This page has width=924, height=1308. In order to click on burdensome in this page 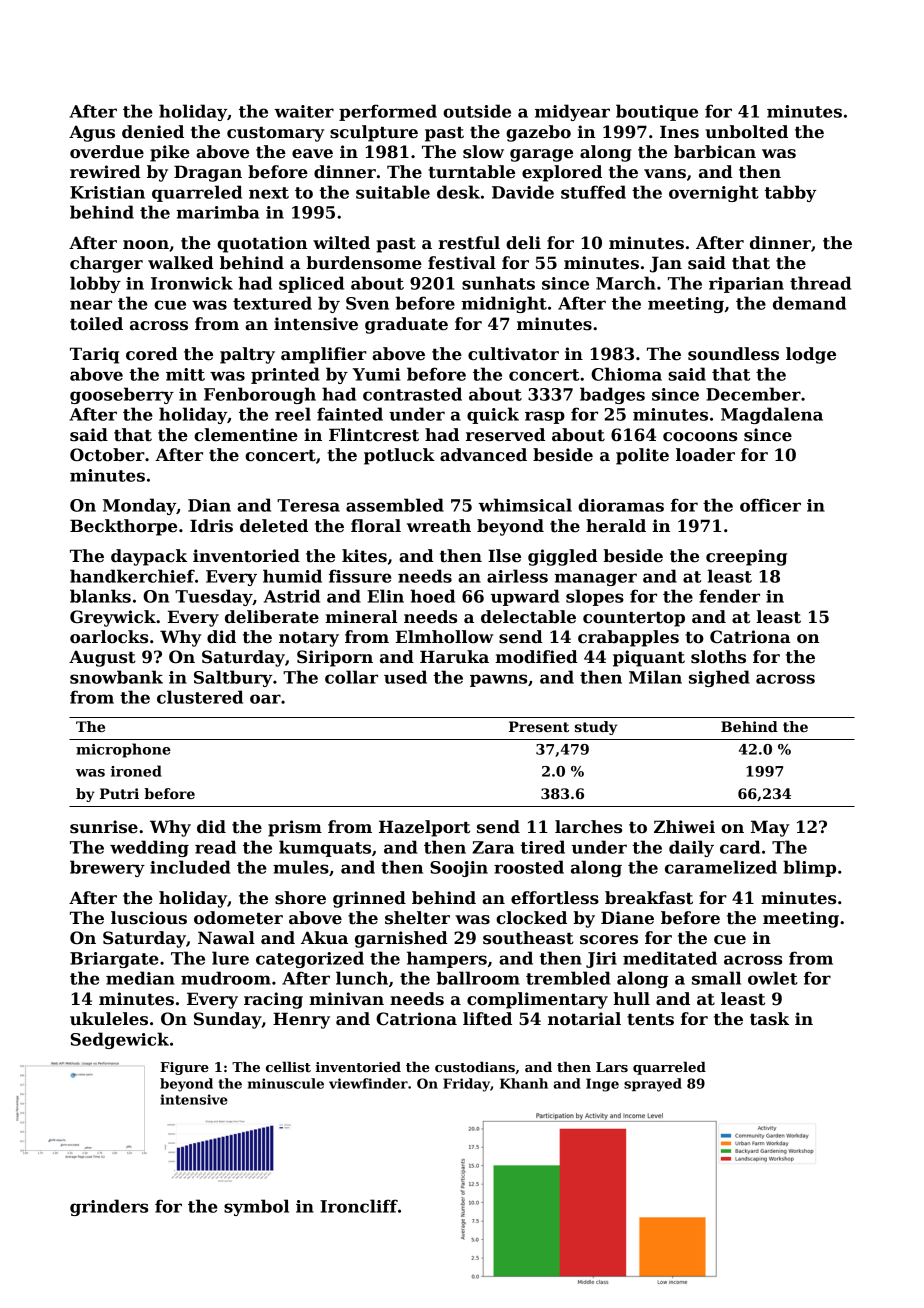, I will do `click(364, 263)`.
